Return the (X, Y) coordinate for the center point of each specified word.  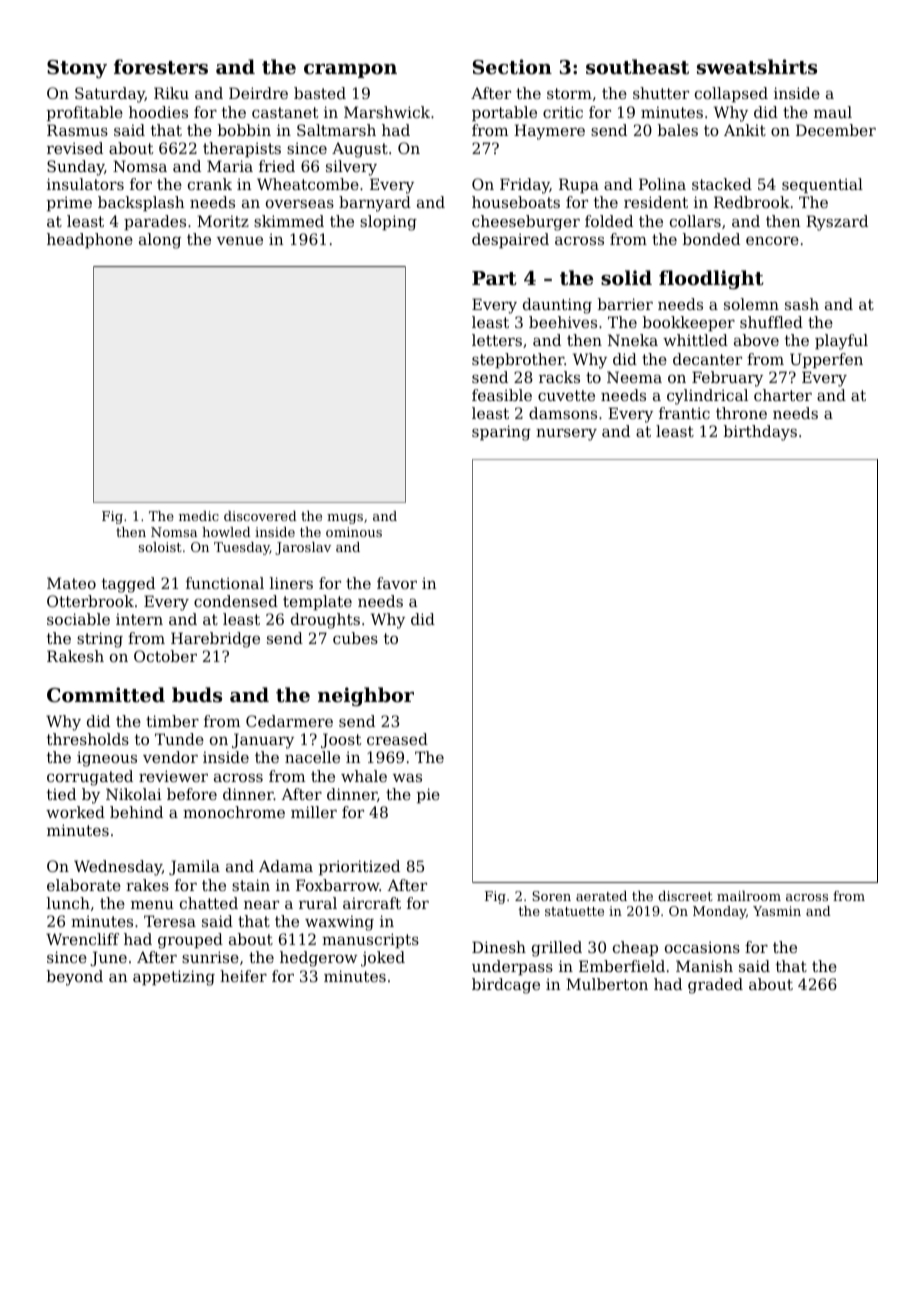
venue (240, 240)
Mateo (71, 583)
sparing (501, 433)
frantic (684, 413)
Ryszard (837, 223)
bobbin (244, 130)
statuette (574, 911)
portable (504, 113)
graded (715, 986)
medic (199, 516)
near (261, 905)
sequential (822, 185)
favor (397, 583)
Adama (286, 866)
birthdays (760, 433)
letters (497, 340)
